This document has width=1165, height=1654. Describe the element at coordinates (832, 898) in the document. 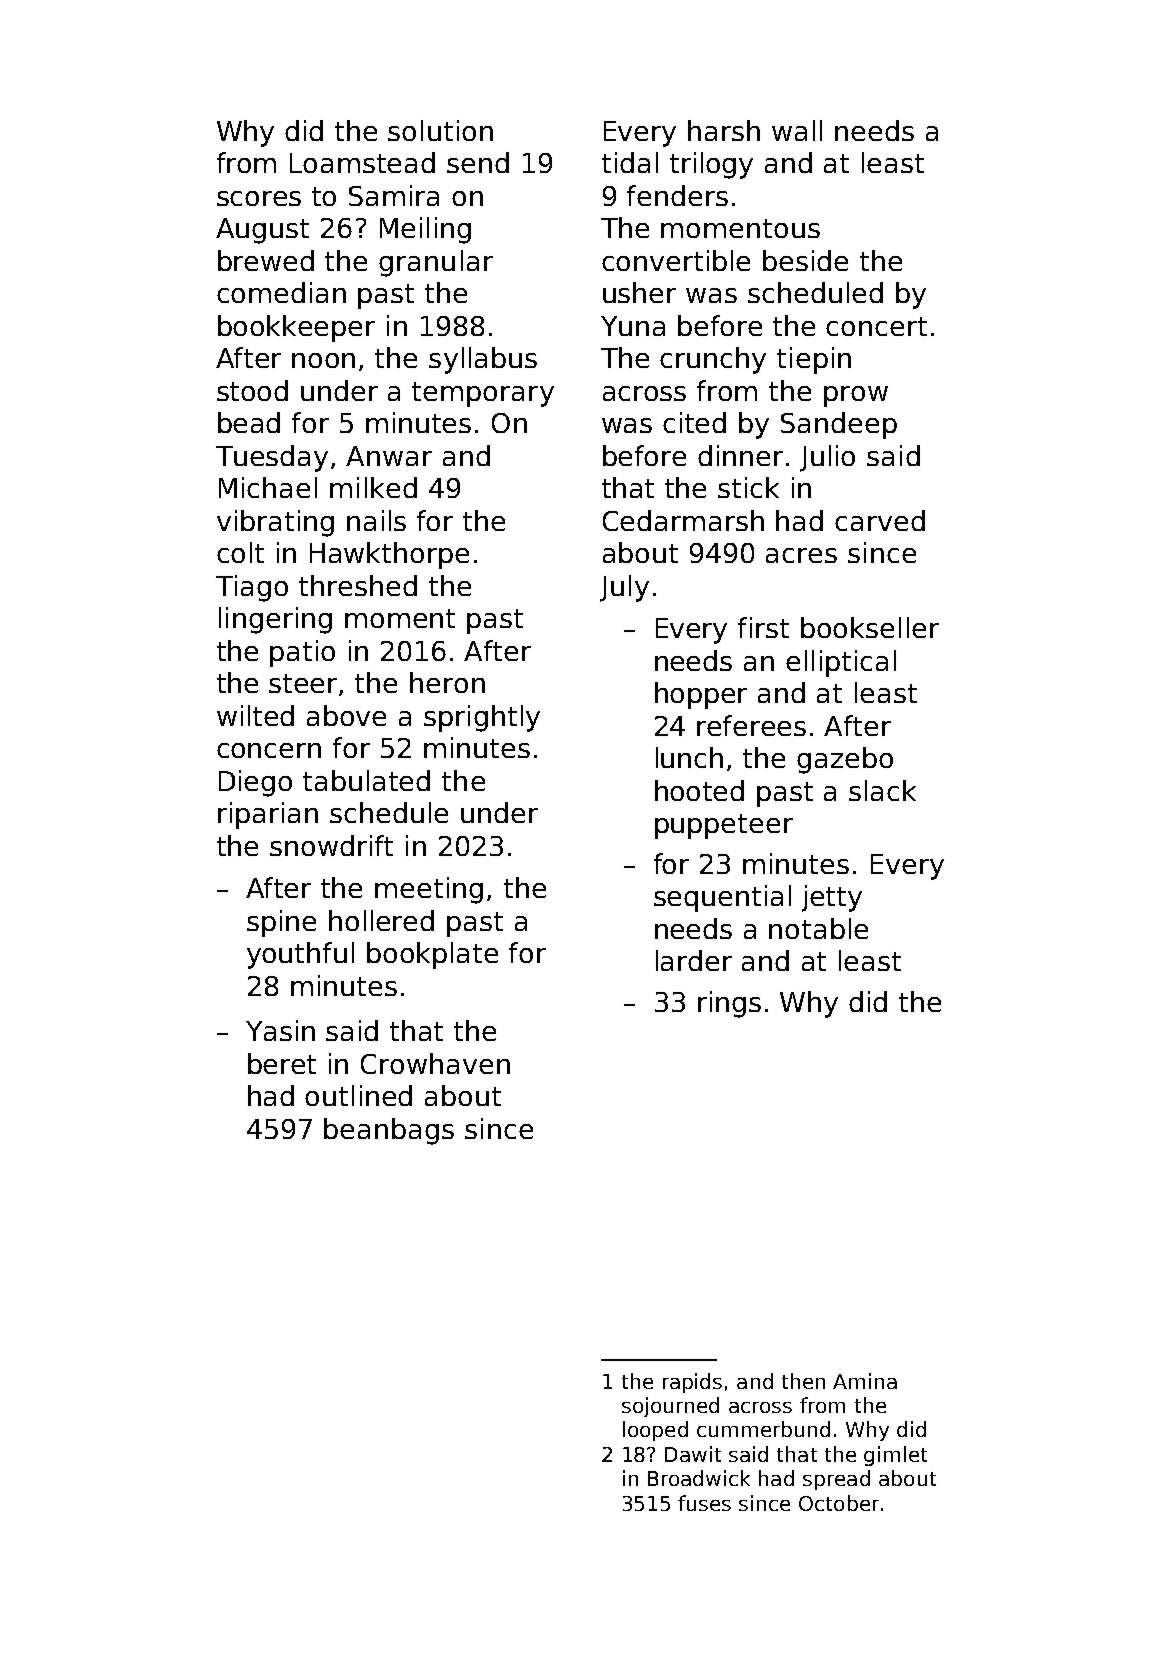

I see `jetty` at that location.
